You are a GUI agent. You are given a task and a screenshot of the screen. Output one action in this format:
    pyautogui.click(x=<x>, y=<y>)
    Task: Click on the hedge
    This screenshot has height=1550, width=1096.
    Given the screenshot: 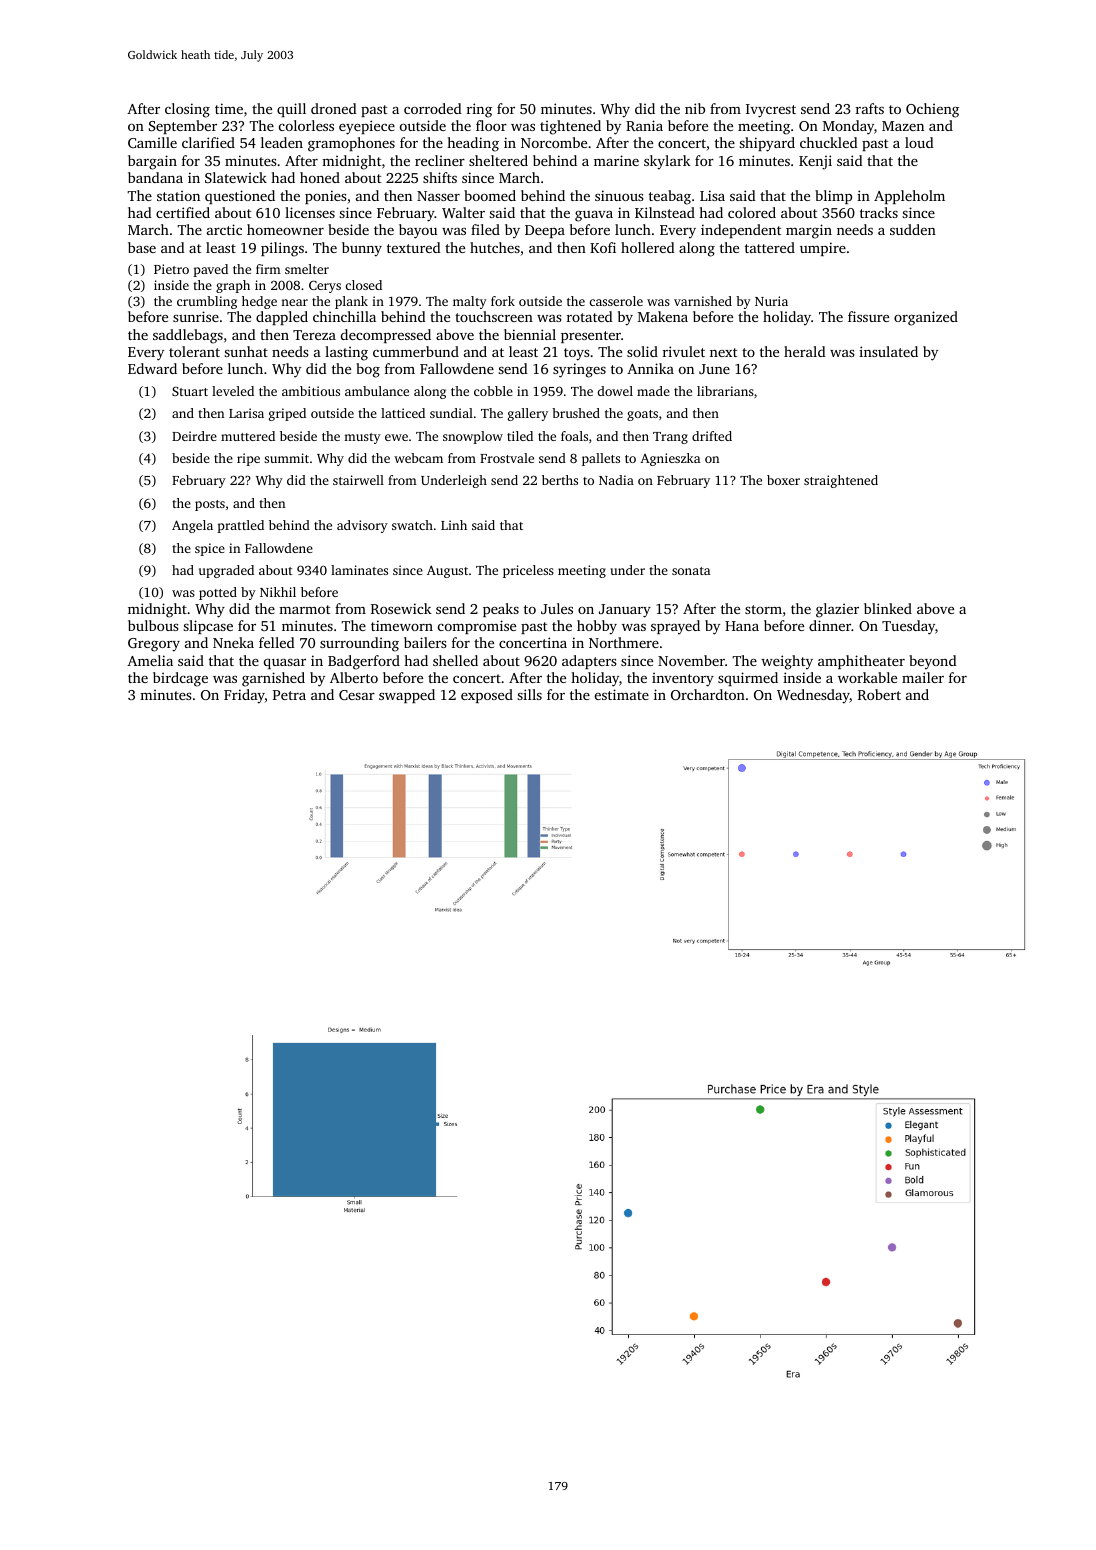 What is the action you would take?
    pyautogui.click(x=259, y=302)
